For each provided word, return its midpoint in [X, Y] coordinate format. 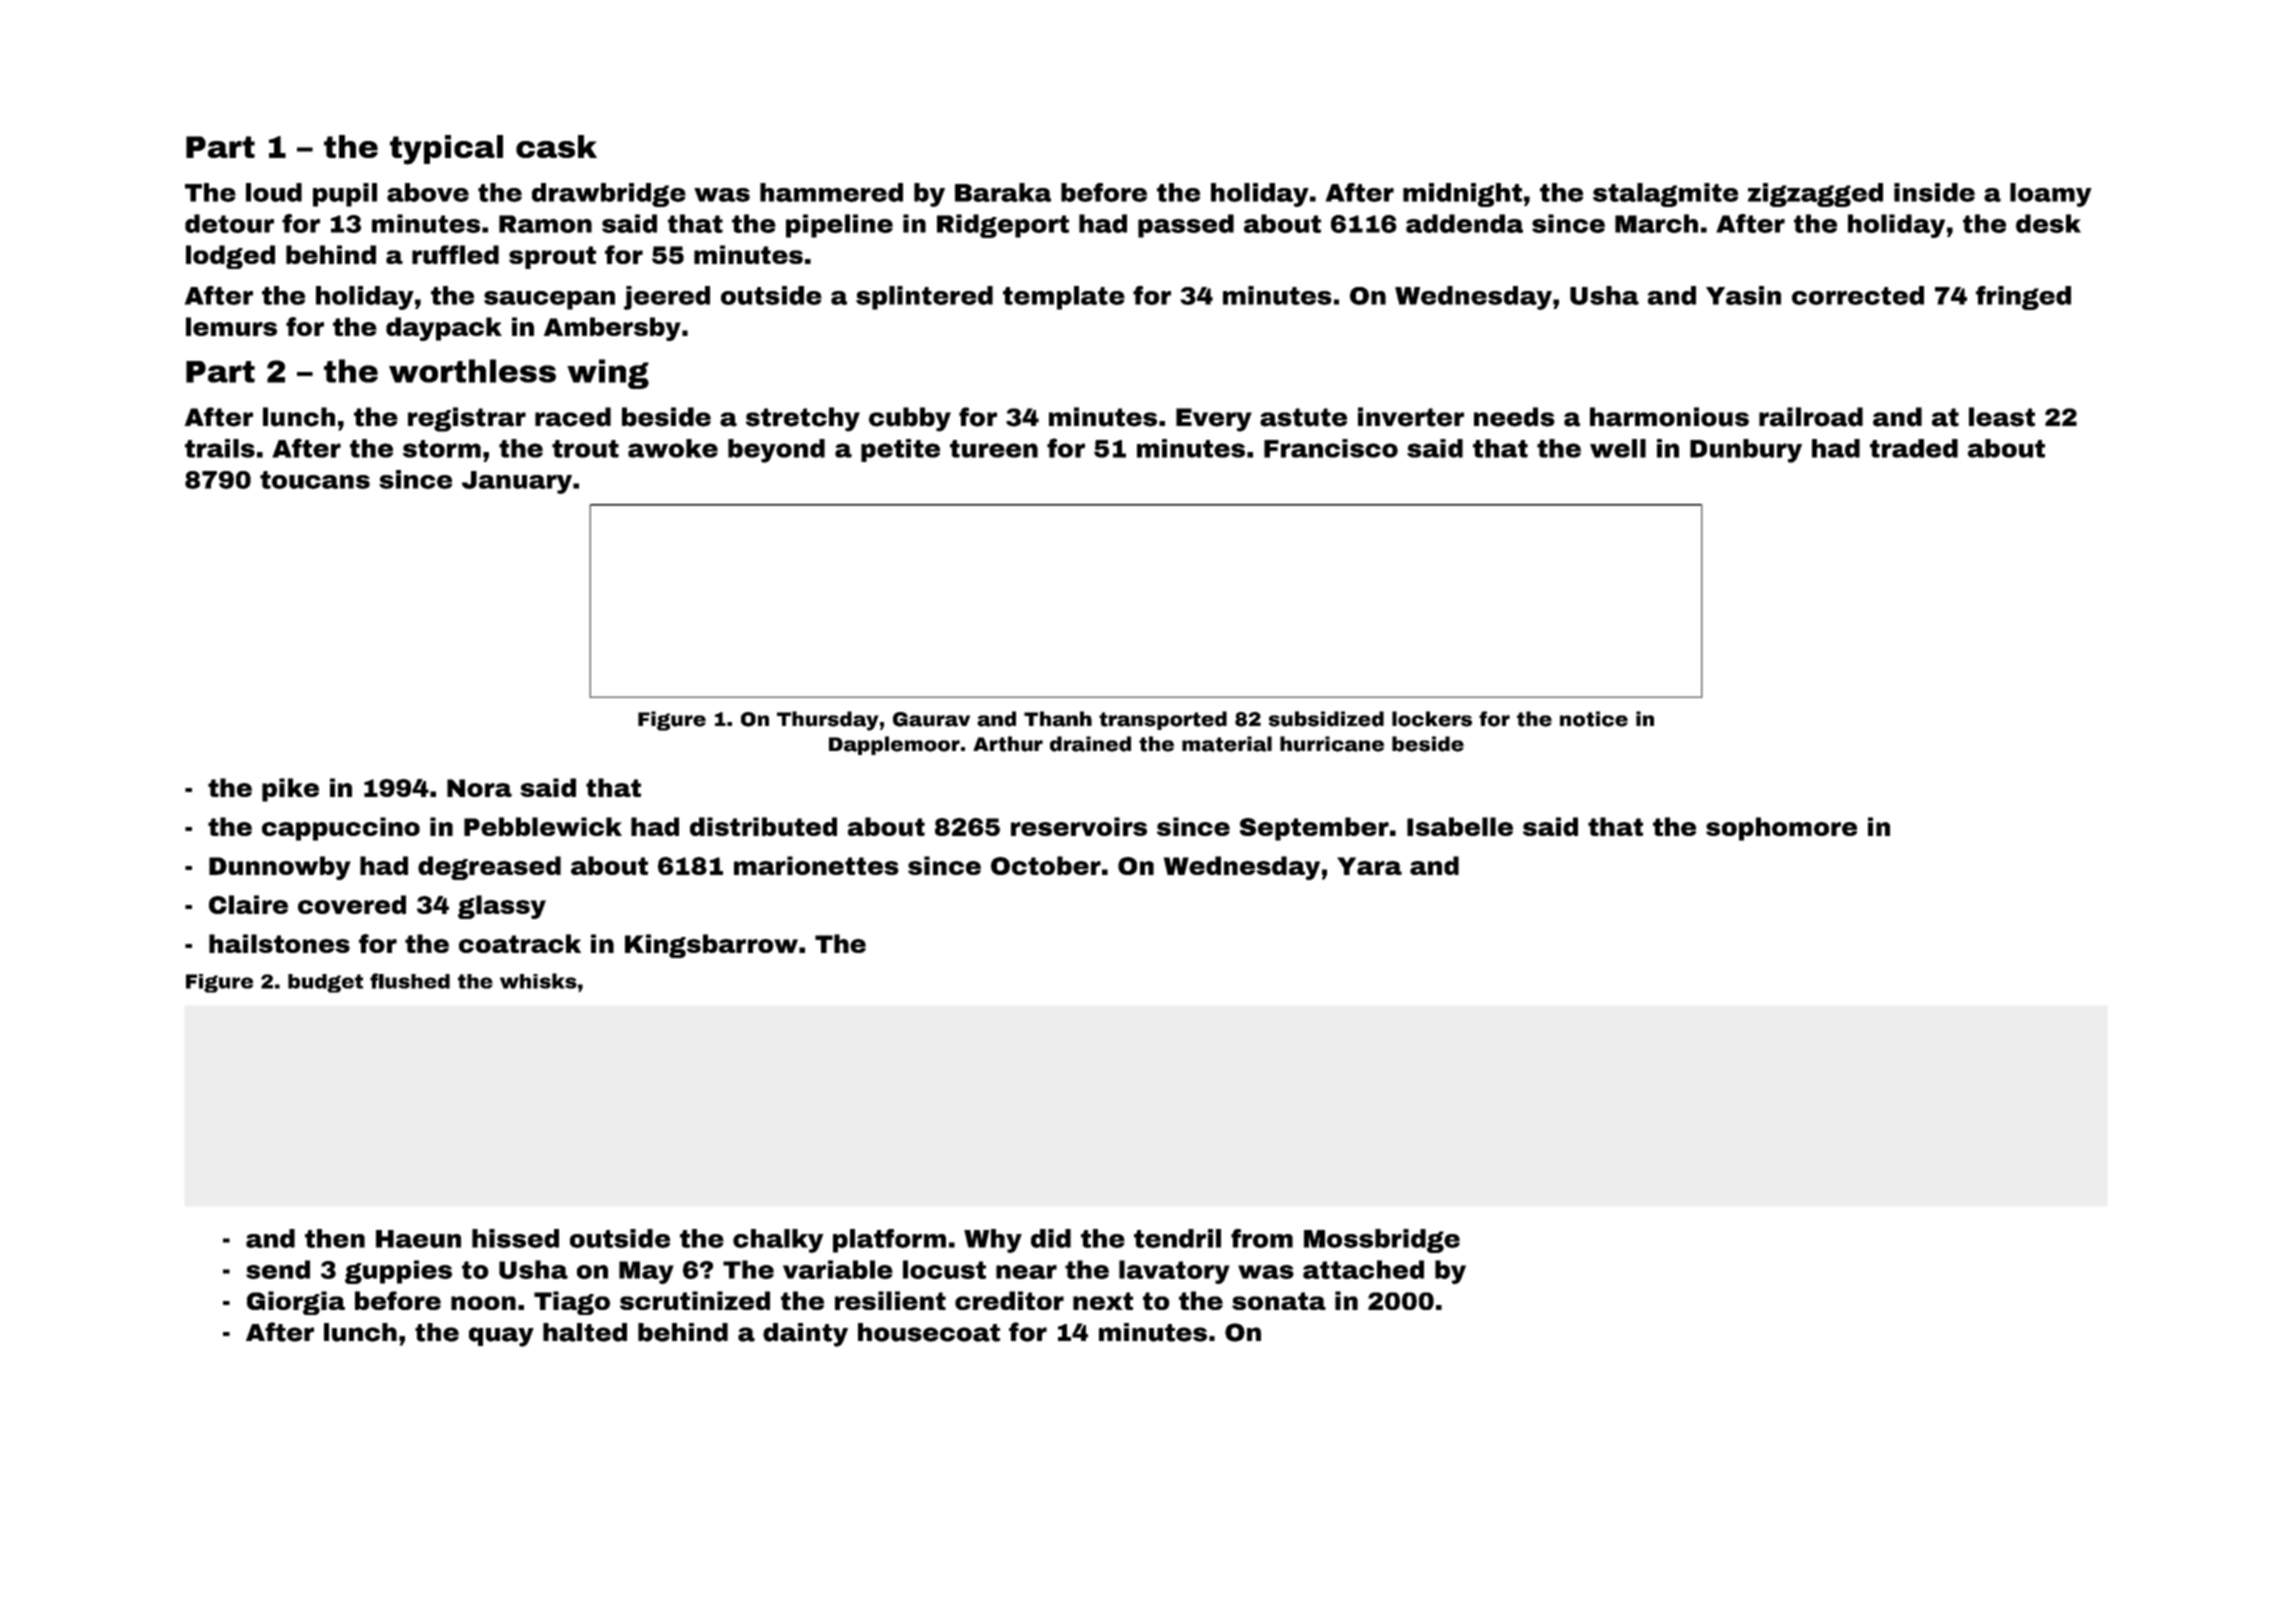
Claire [248, 904]
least [2002, 417]
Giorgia [296, 1303]
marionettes [816, 865]
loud [274, 192]
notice [1594, 719]
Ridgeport [1003, 226]
